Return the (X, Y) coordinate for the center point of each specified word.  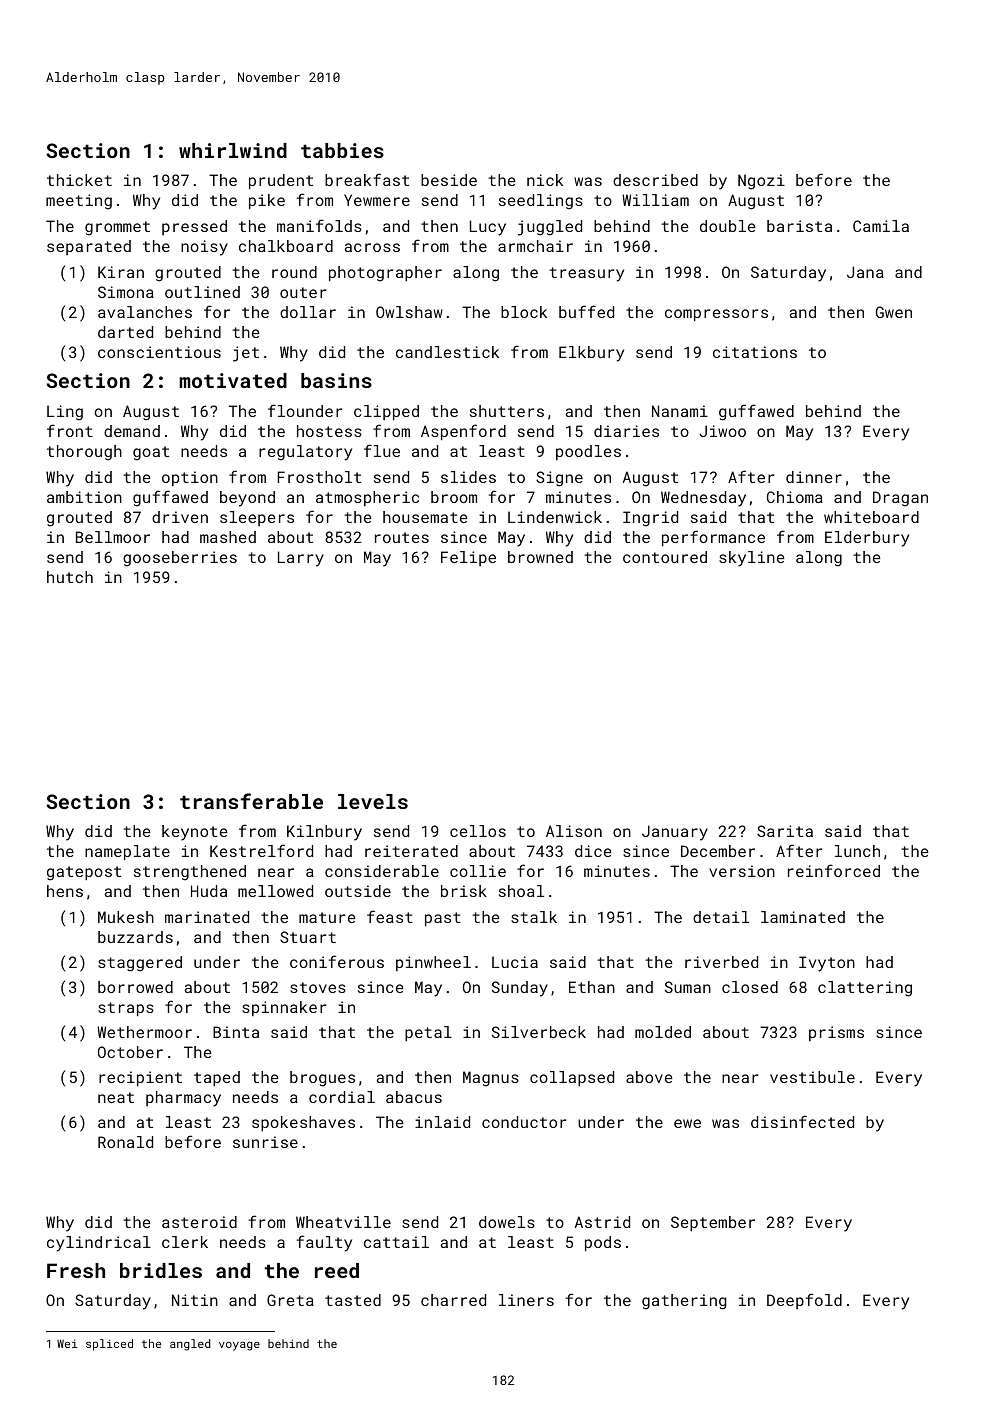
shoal (521, 891)
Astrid (602, 1222)
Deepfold (804, 1301)
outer (303, 292)
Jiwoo (722, 431)
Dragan (900, 499)
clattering (865, 989)
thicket (79, 180)
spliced (109, 1345)
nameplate (127, 852)
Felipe (468, 558)
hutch (70, 577)
